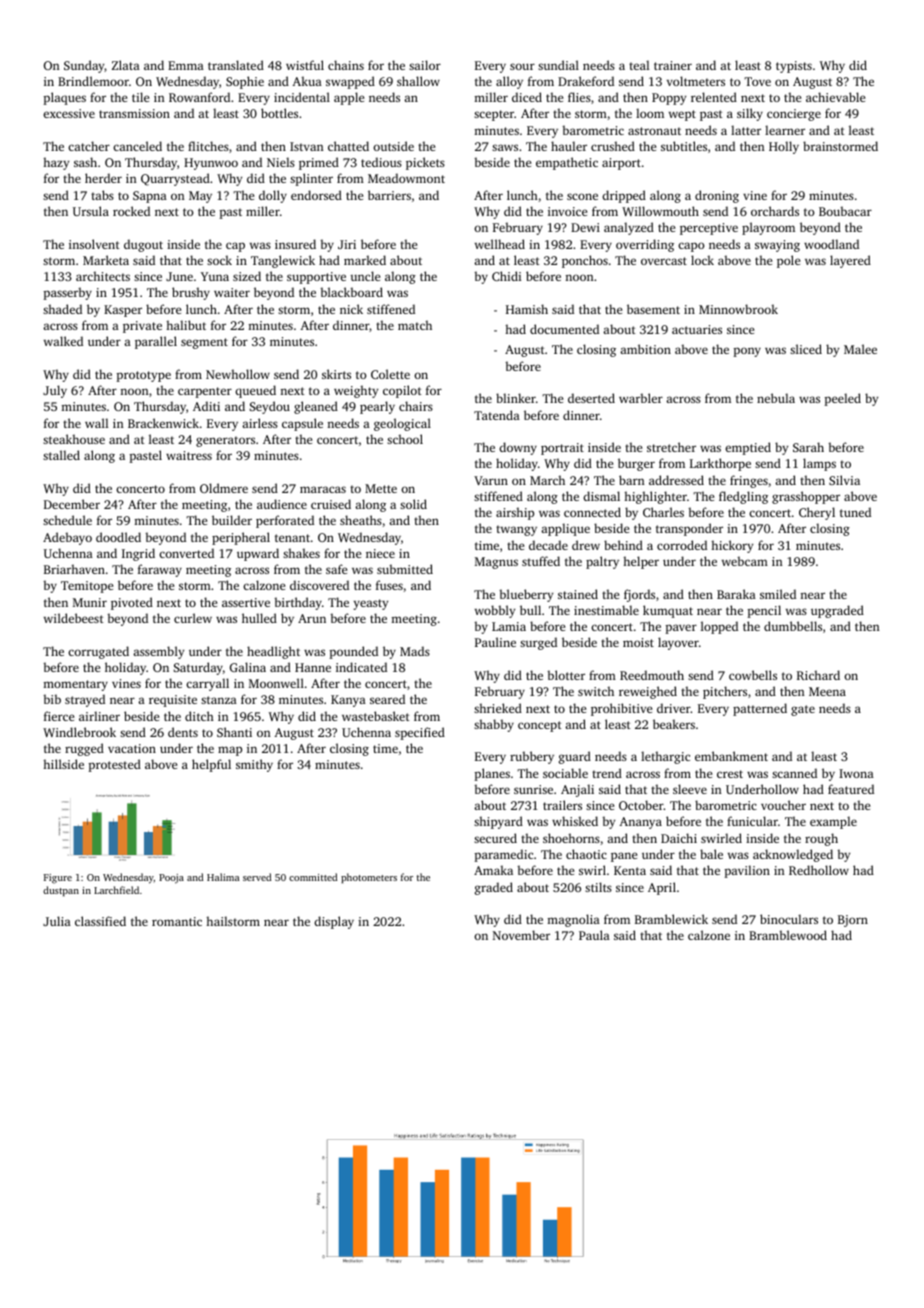 The image size is (924, 1308). Describe the element at coordinates (676, 480) in the image. I see `addressed` at that location.
